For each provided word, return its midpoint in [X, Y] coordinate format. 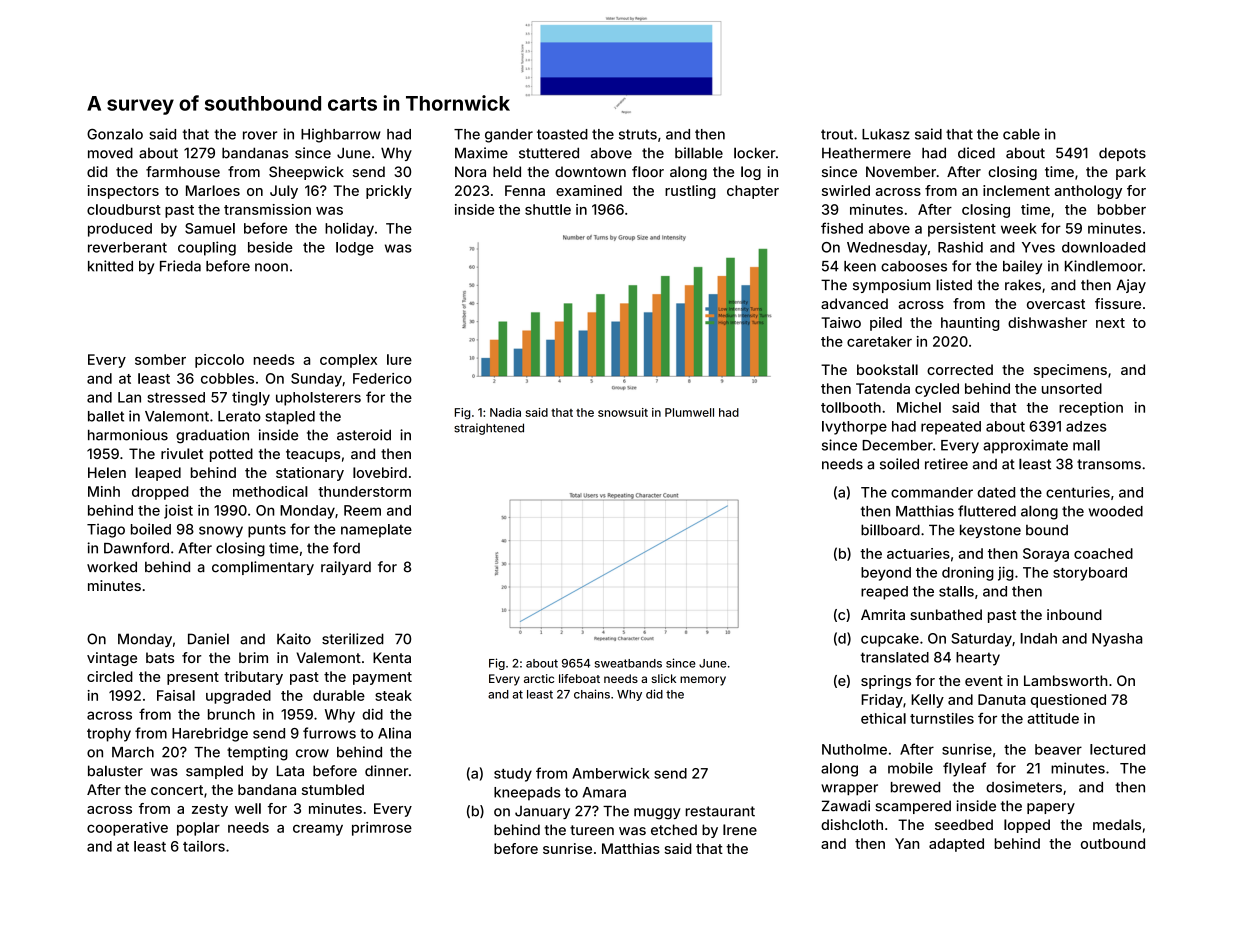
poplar [198, 829]
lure [399, 359]
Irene [740, 829]
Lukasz [886, 134]
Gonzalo [115, 134]
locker [754, 153]
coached [1103, 553]
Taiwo [841, 322]
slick [664, 678]
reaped [884, 593]
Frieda [180, 266]
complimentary [263, 568]
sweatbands [628, 663]
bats [160, 657]
